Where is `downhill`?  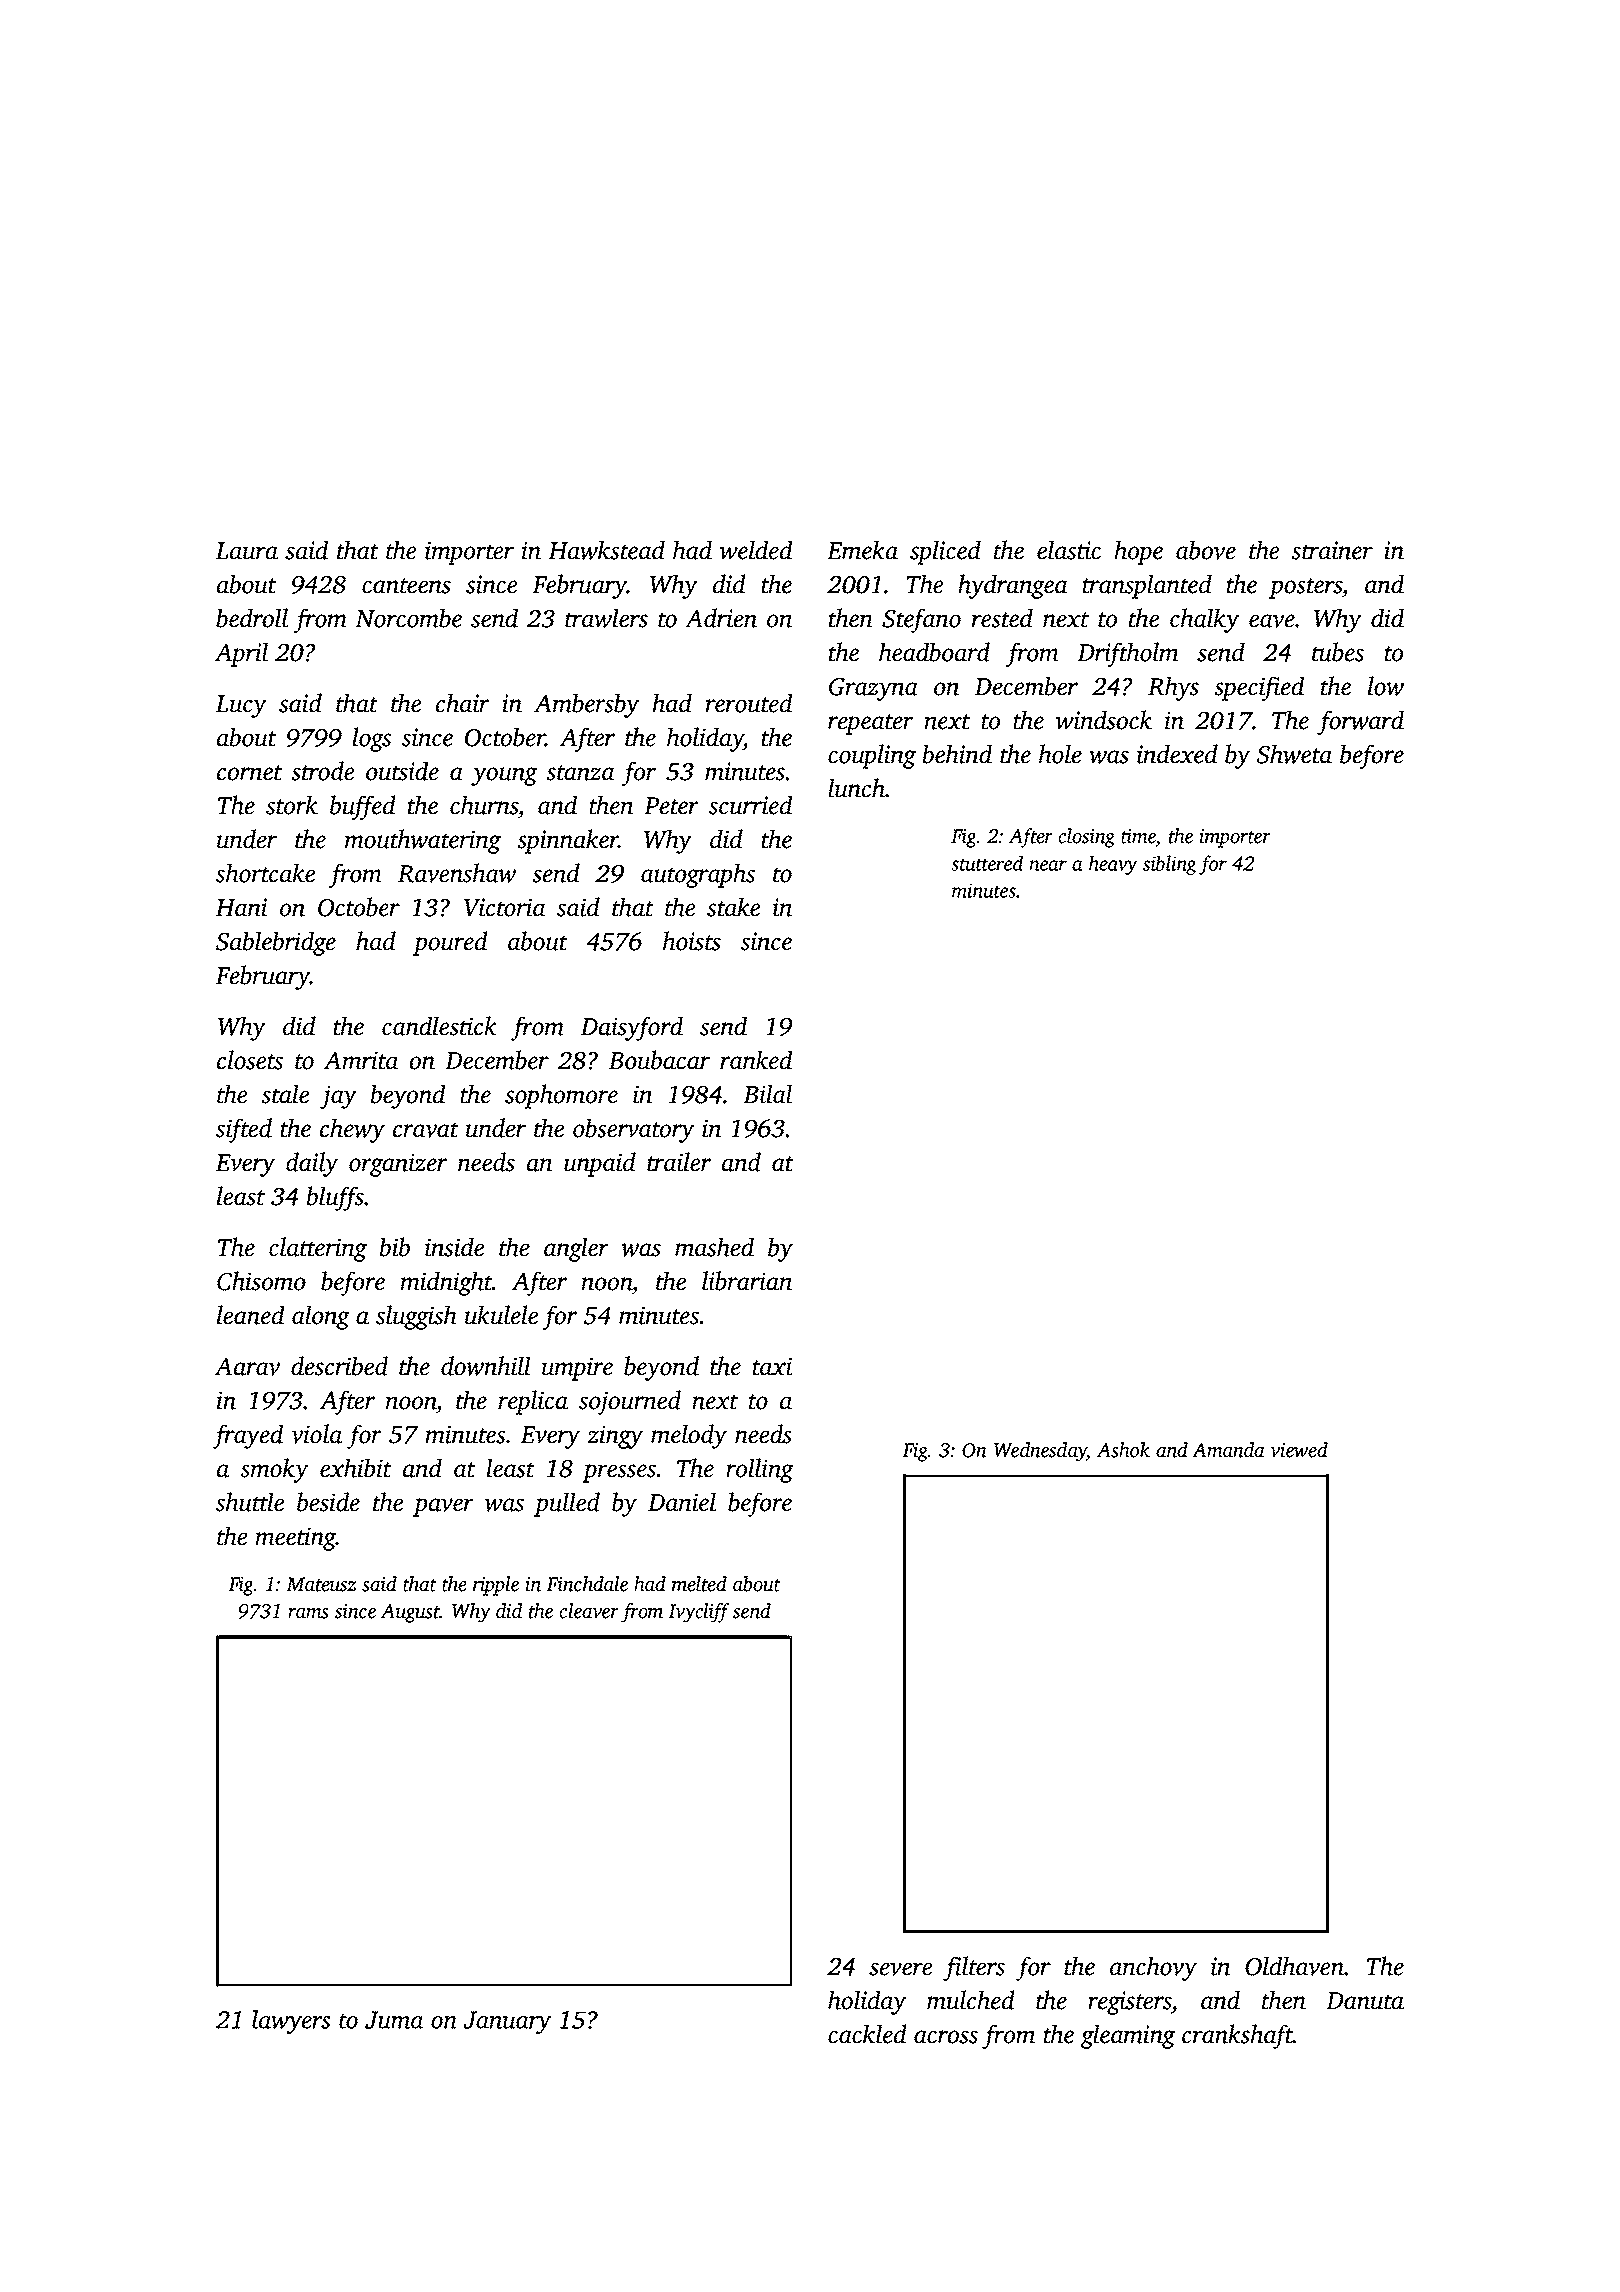
downhill is located at coordinates (486, 1366).
